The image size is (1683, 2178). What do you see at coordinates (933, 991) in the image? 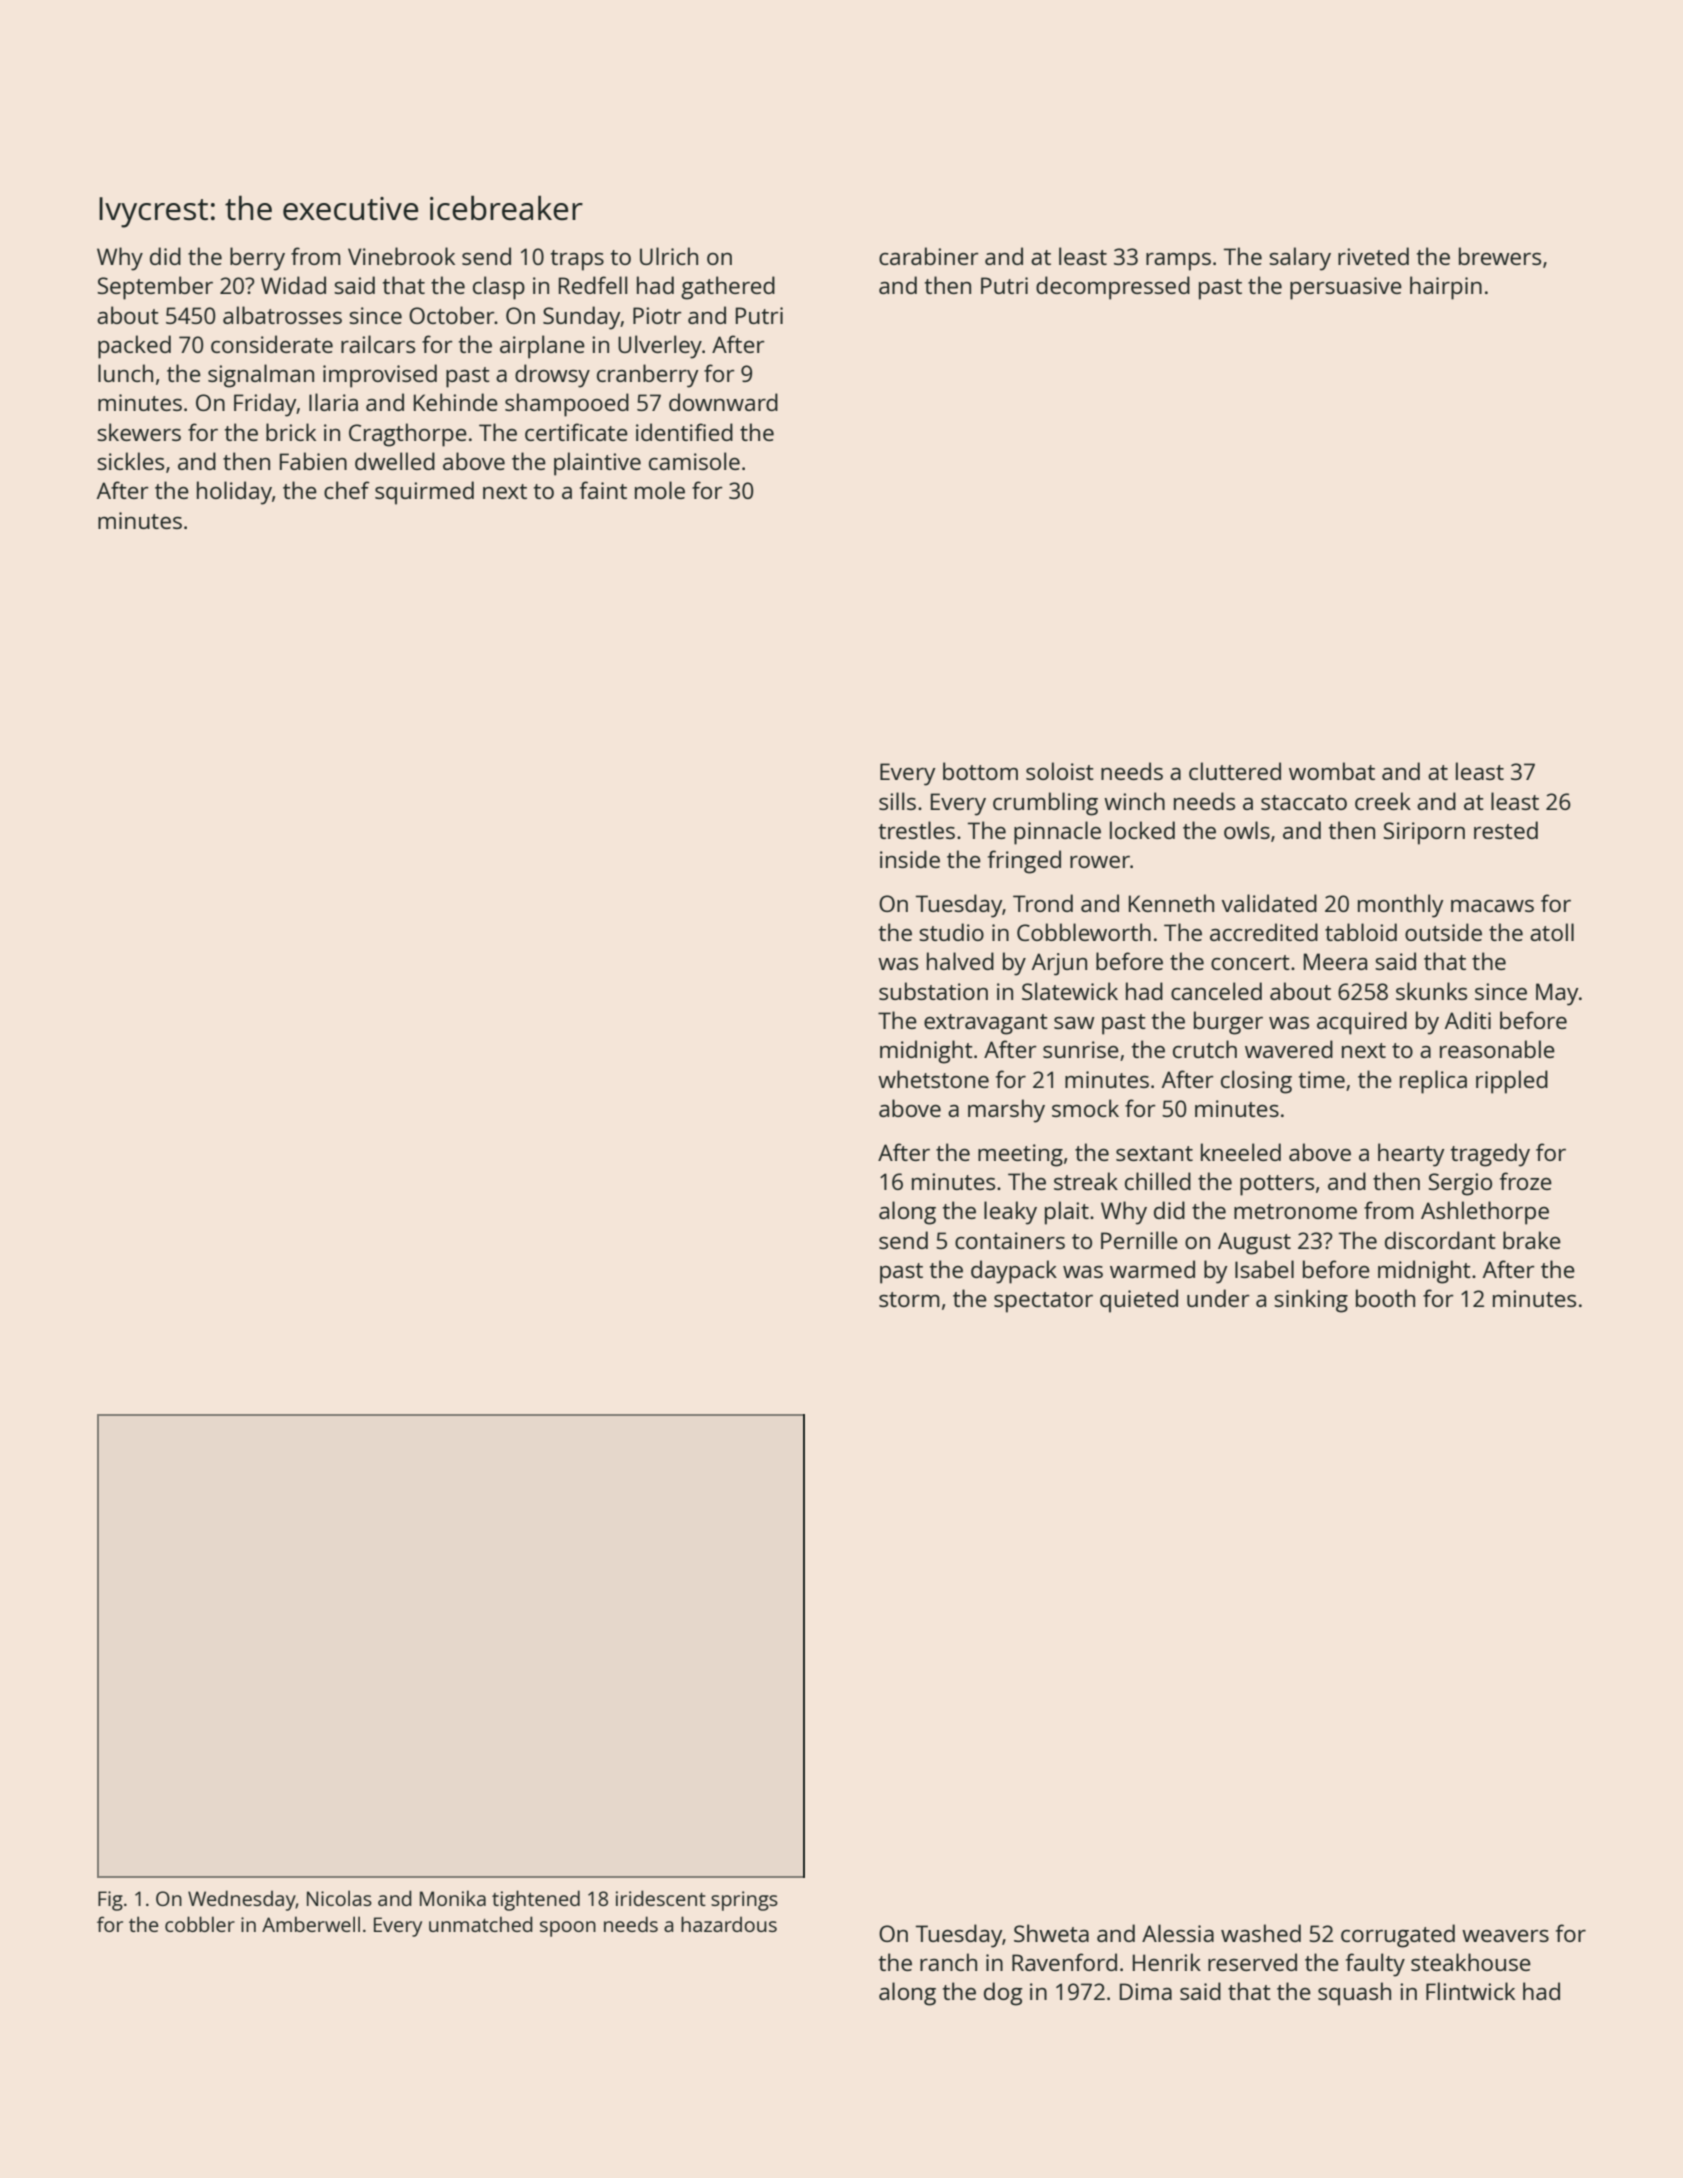
I see `substation` at bounding box center [933, 991].
